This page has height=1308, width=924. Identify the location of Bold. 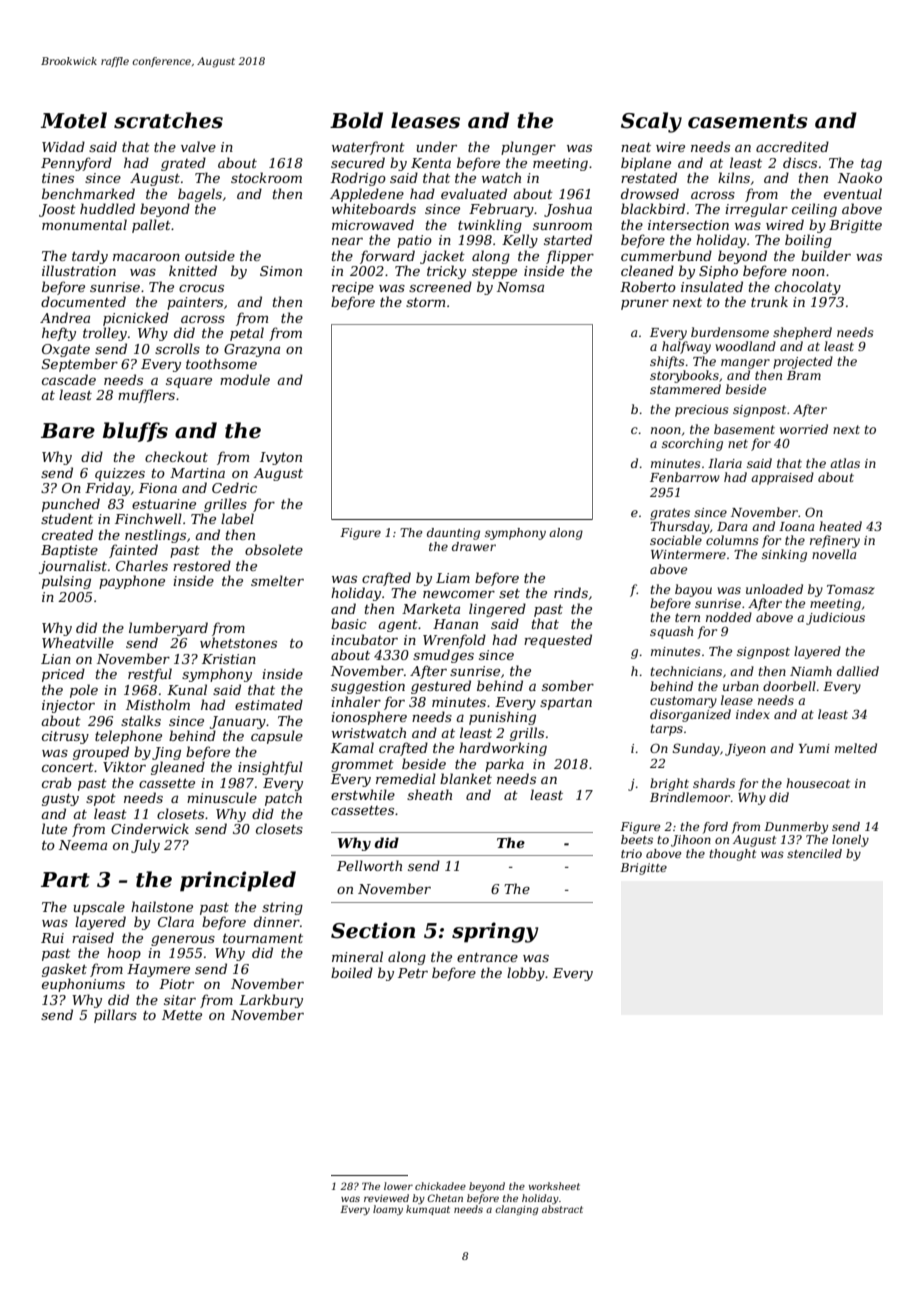
(356, 120).
